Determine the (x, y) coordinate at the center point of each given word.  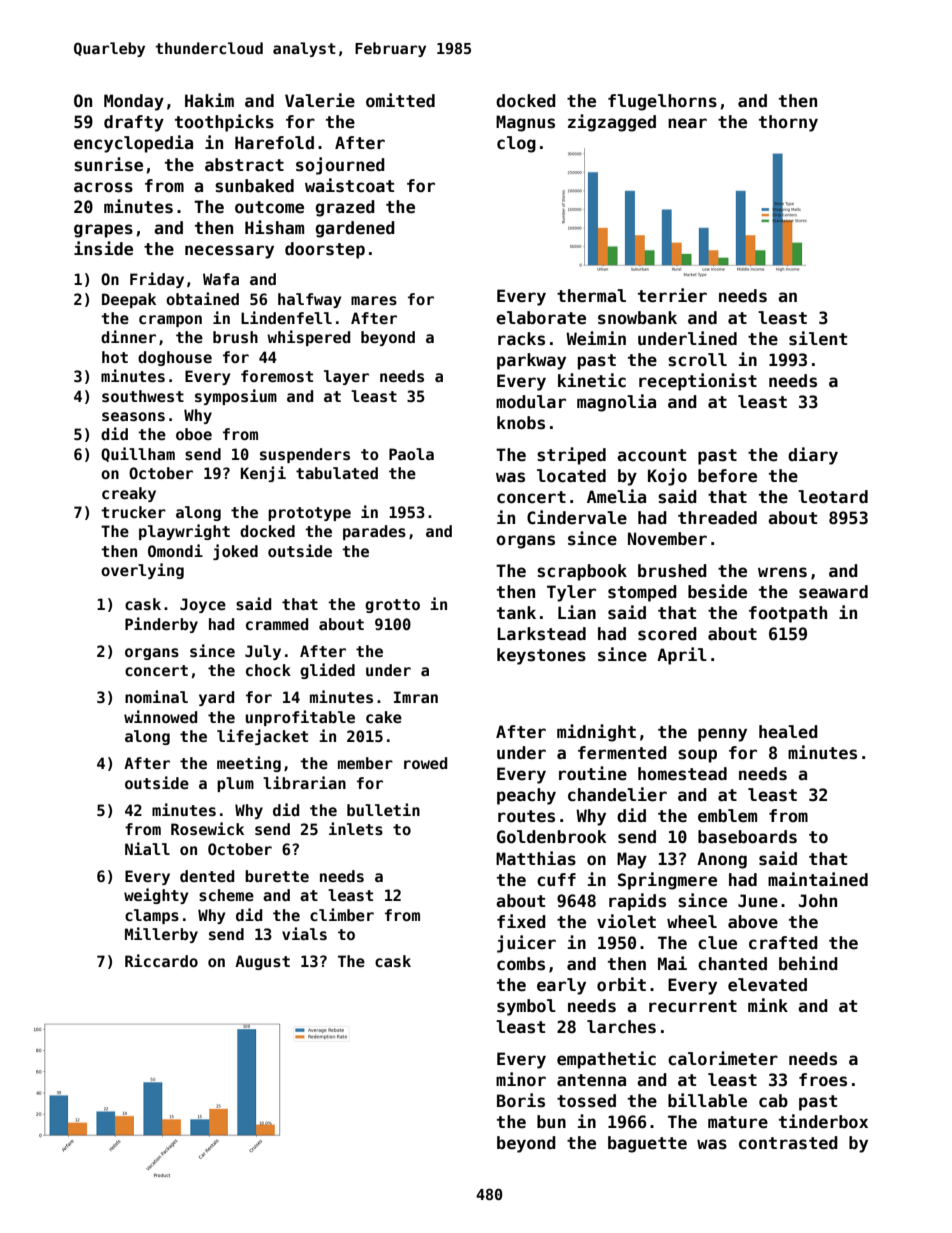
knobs (521, 423)
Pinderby (161, 625)
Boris (521, 1100)
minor (521, 1079)
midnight (596, 733)
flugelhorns (662, 102)
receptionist (698, 382)
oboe (194, 434)
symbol (526, 1007)
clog (516, 144)
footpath (788, 614)
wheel (692, 922)
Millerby (161, 935)
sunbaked (254, 186)
